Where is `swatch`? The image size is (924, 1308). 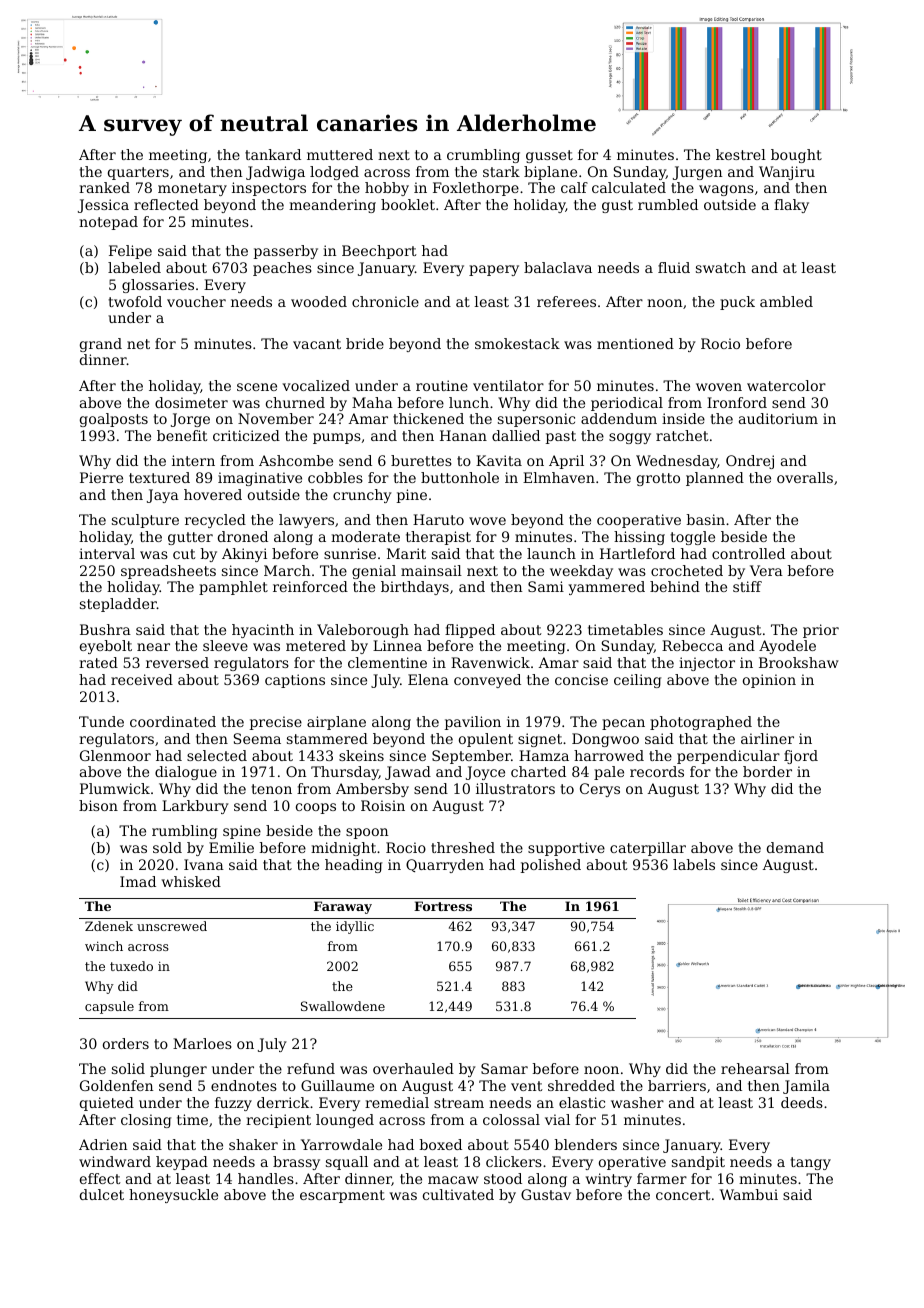 swatch is located at coordinates (721, 267).
